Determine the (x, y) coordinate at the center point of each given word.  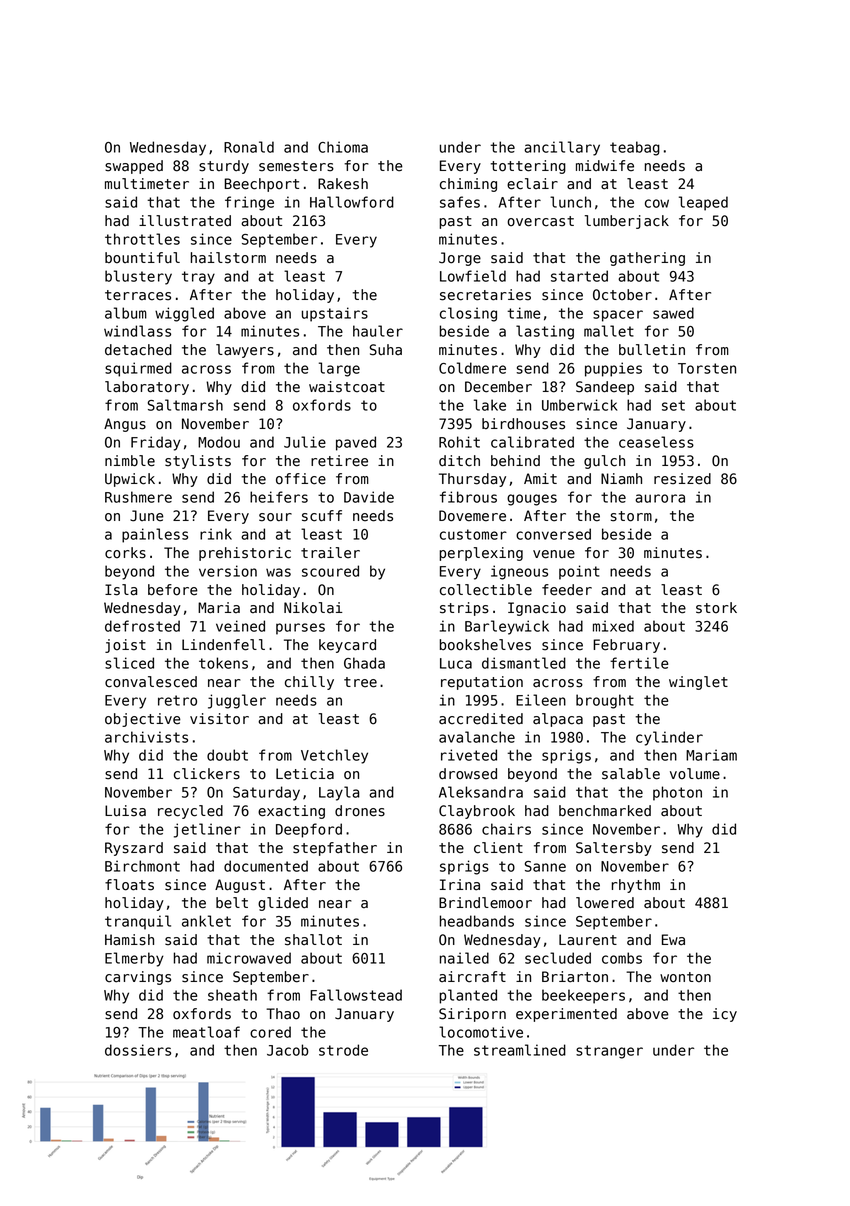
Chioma (343, 147)
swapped (134, 167)
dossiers (138, 1050)
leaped (703, 203)
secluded (558, 958)
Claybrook (477, 812)
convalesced (151, 682)
